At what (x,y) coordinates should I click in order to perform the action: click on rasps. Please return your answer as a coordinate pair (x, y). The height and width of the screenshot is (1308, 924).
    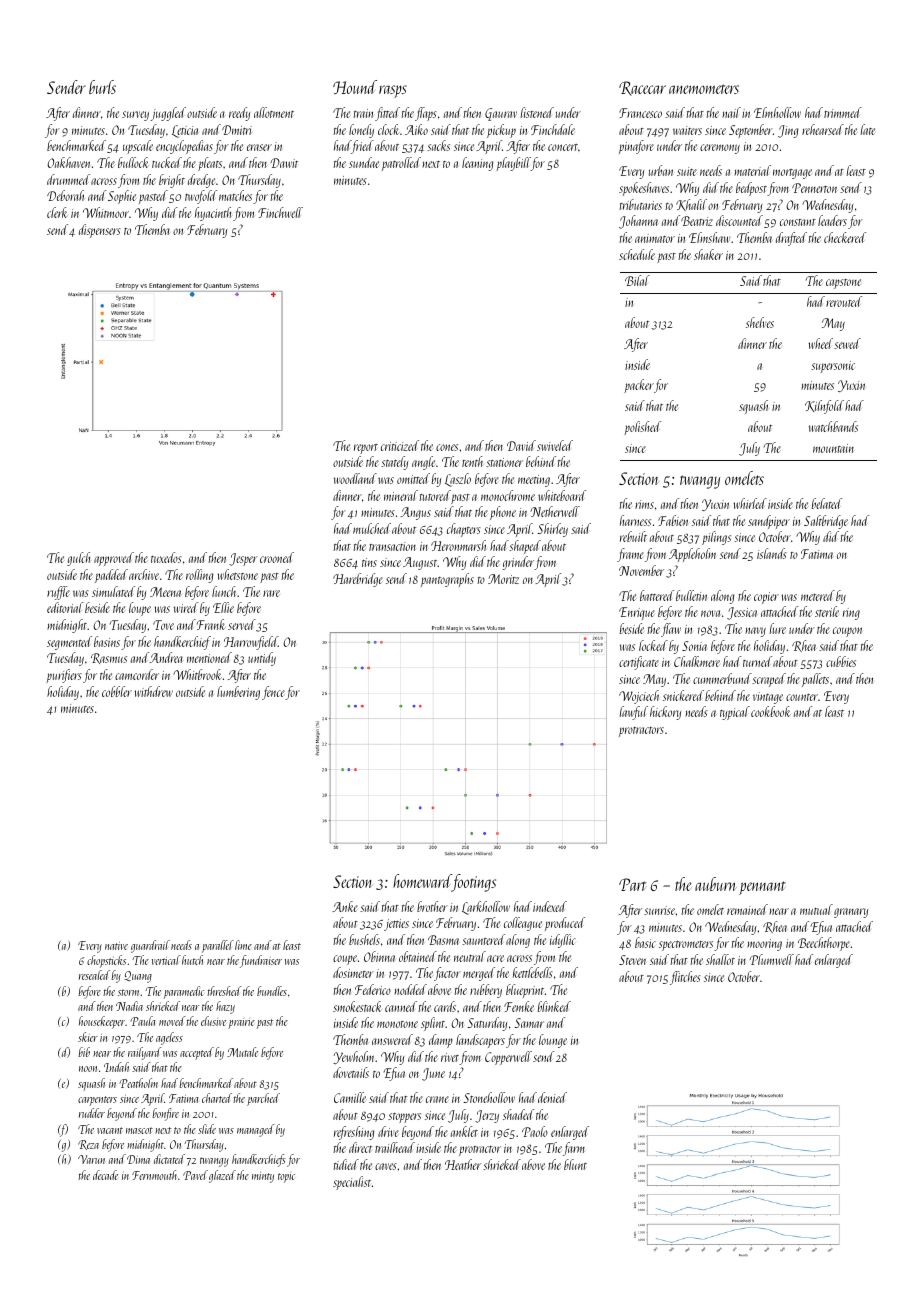
    Looking at the image, I should click on (393, 91).
